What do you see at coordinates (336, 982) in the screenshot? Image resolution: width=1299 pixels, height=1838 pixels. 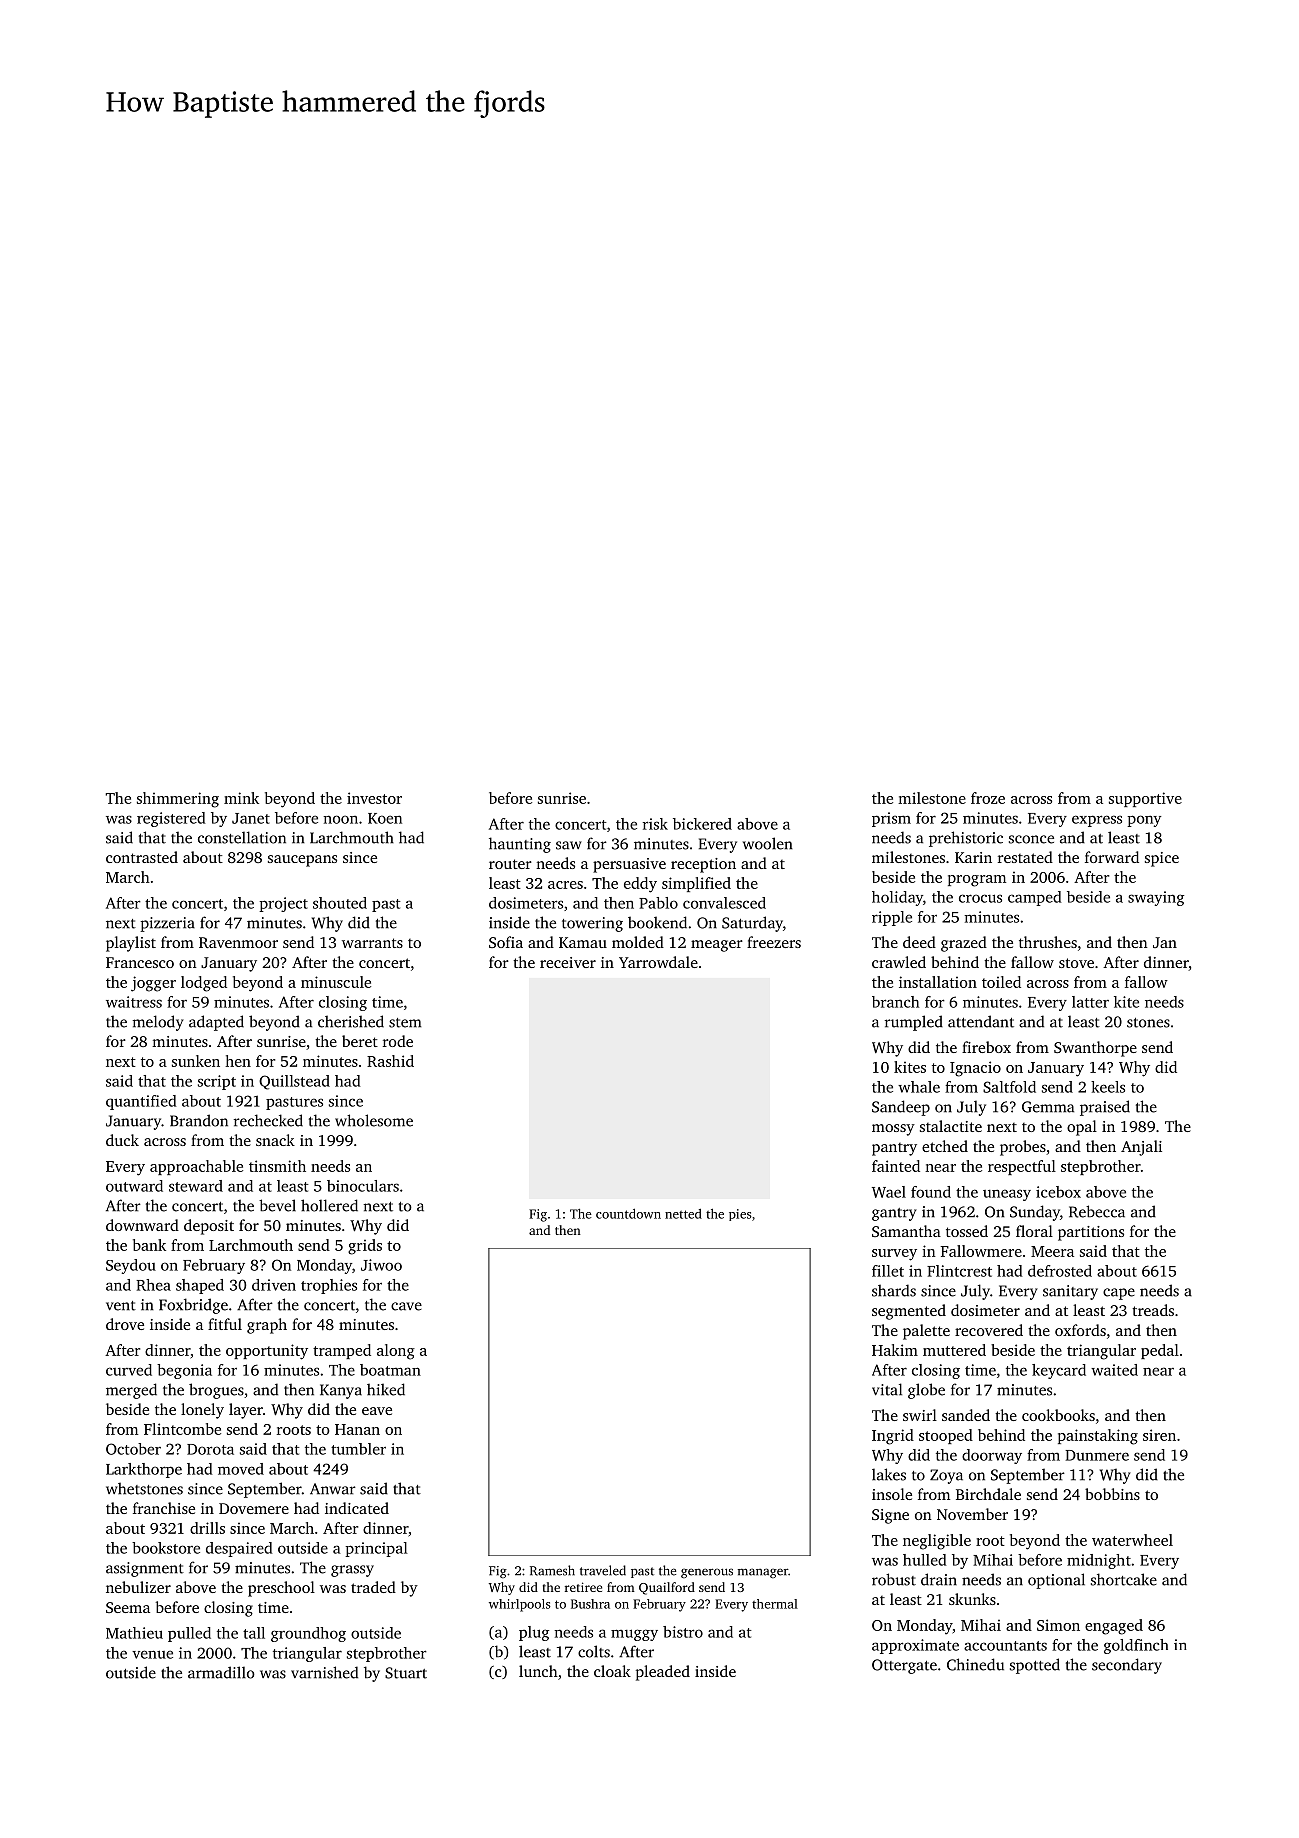 I see `minuscule` at bounding box center [336, 982].
